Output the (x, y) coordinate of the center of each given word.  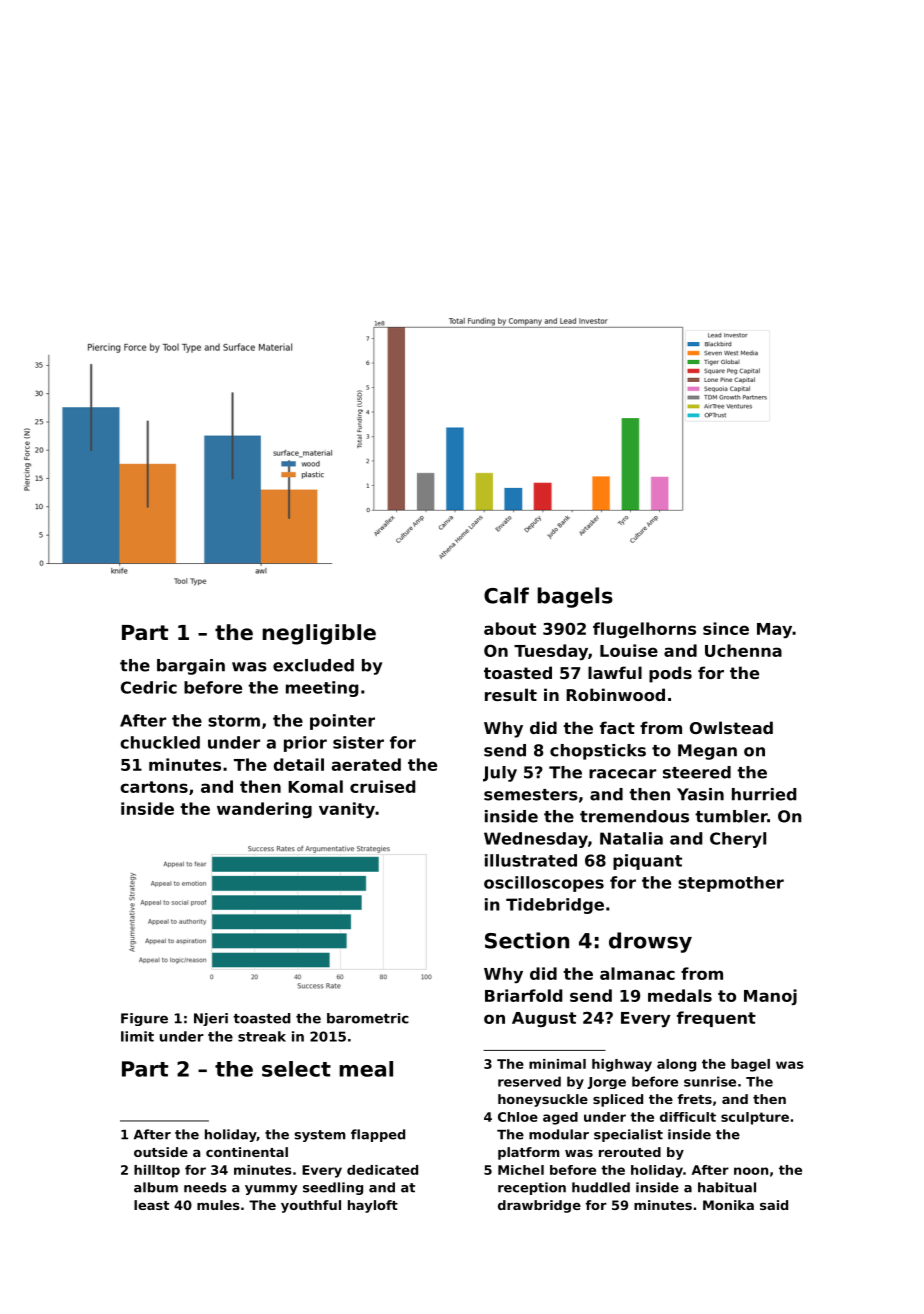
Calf (506, 595)
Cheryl (738, 840)
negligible (319, 634)
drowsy (650, 942)
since (726, 628)
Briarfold (523, 995)
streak (262, 1036)
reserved (529, 1081)
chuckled (160, 742)
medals (680, 995)
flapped (378, 1135)
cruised (382, 786)
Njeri (211, 1019)
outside (161, 1152)
